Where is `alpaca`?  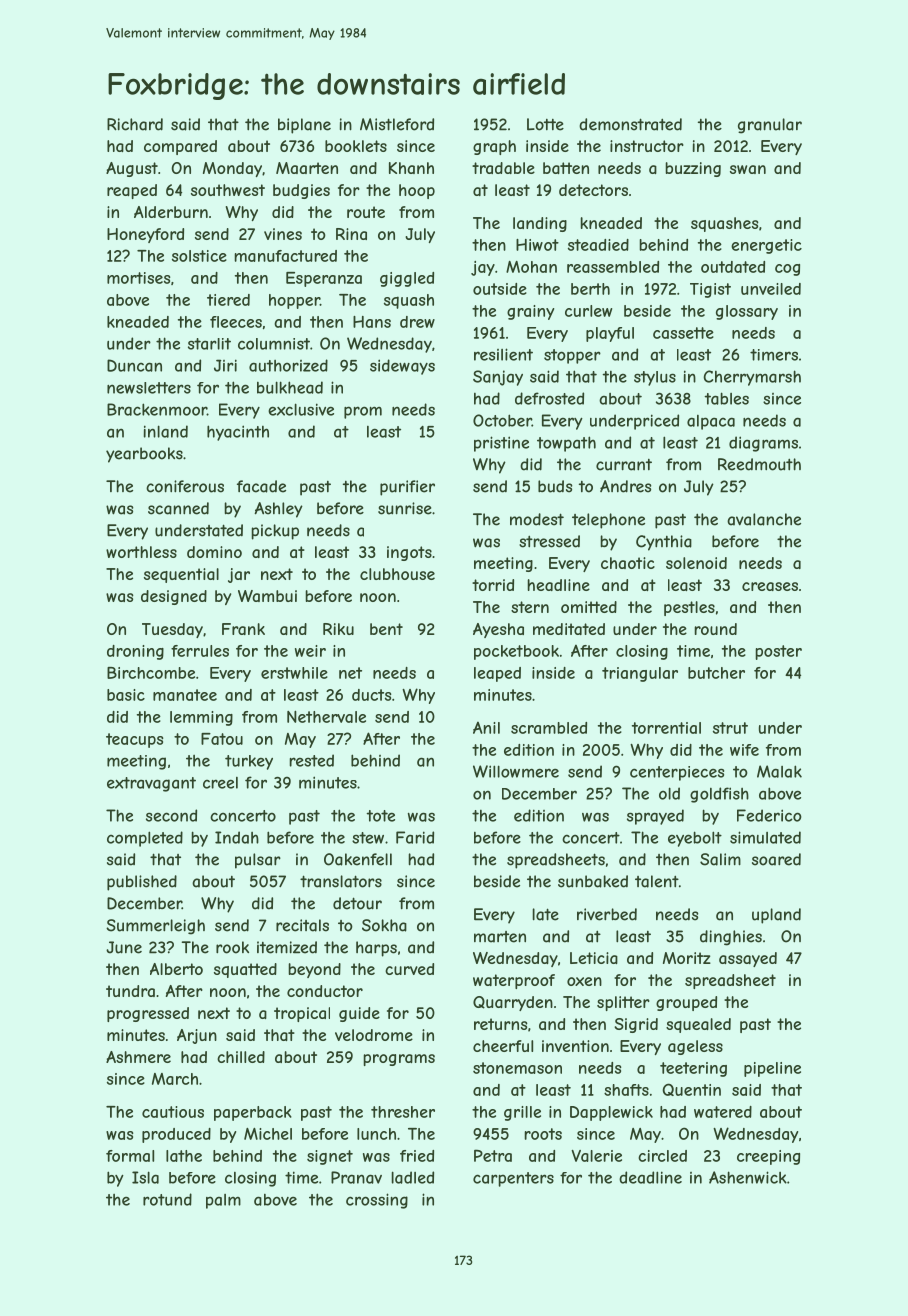
alpaca is located at coordinates (711, 422).
